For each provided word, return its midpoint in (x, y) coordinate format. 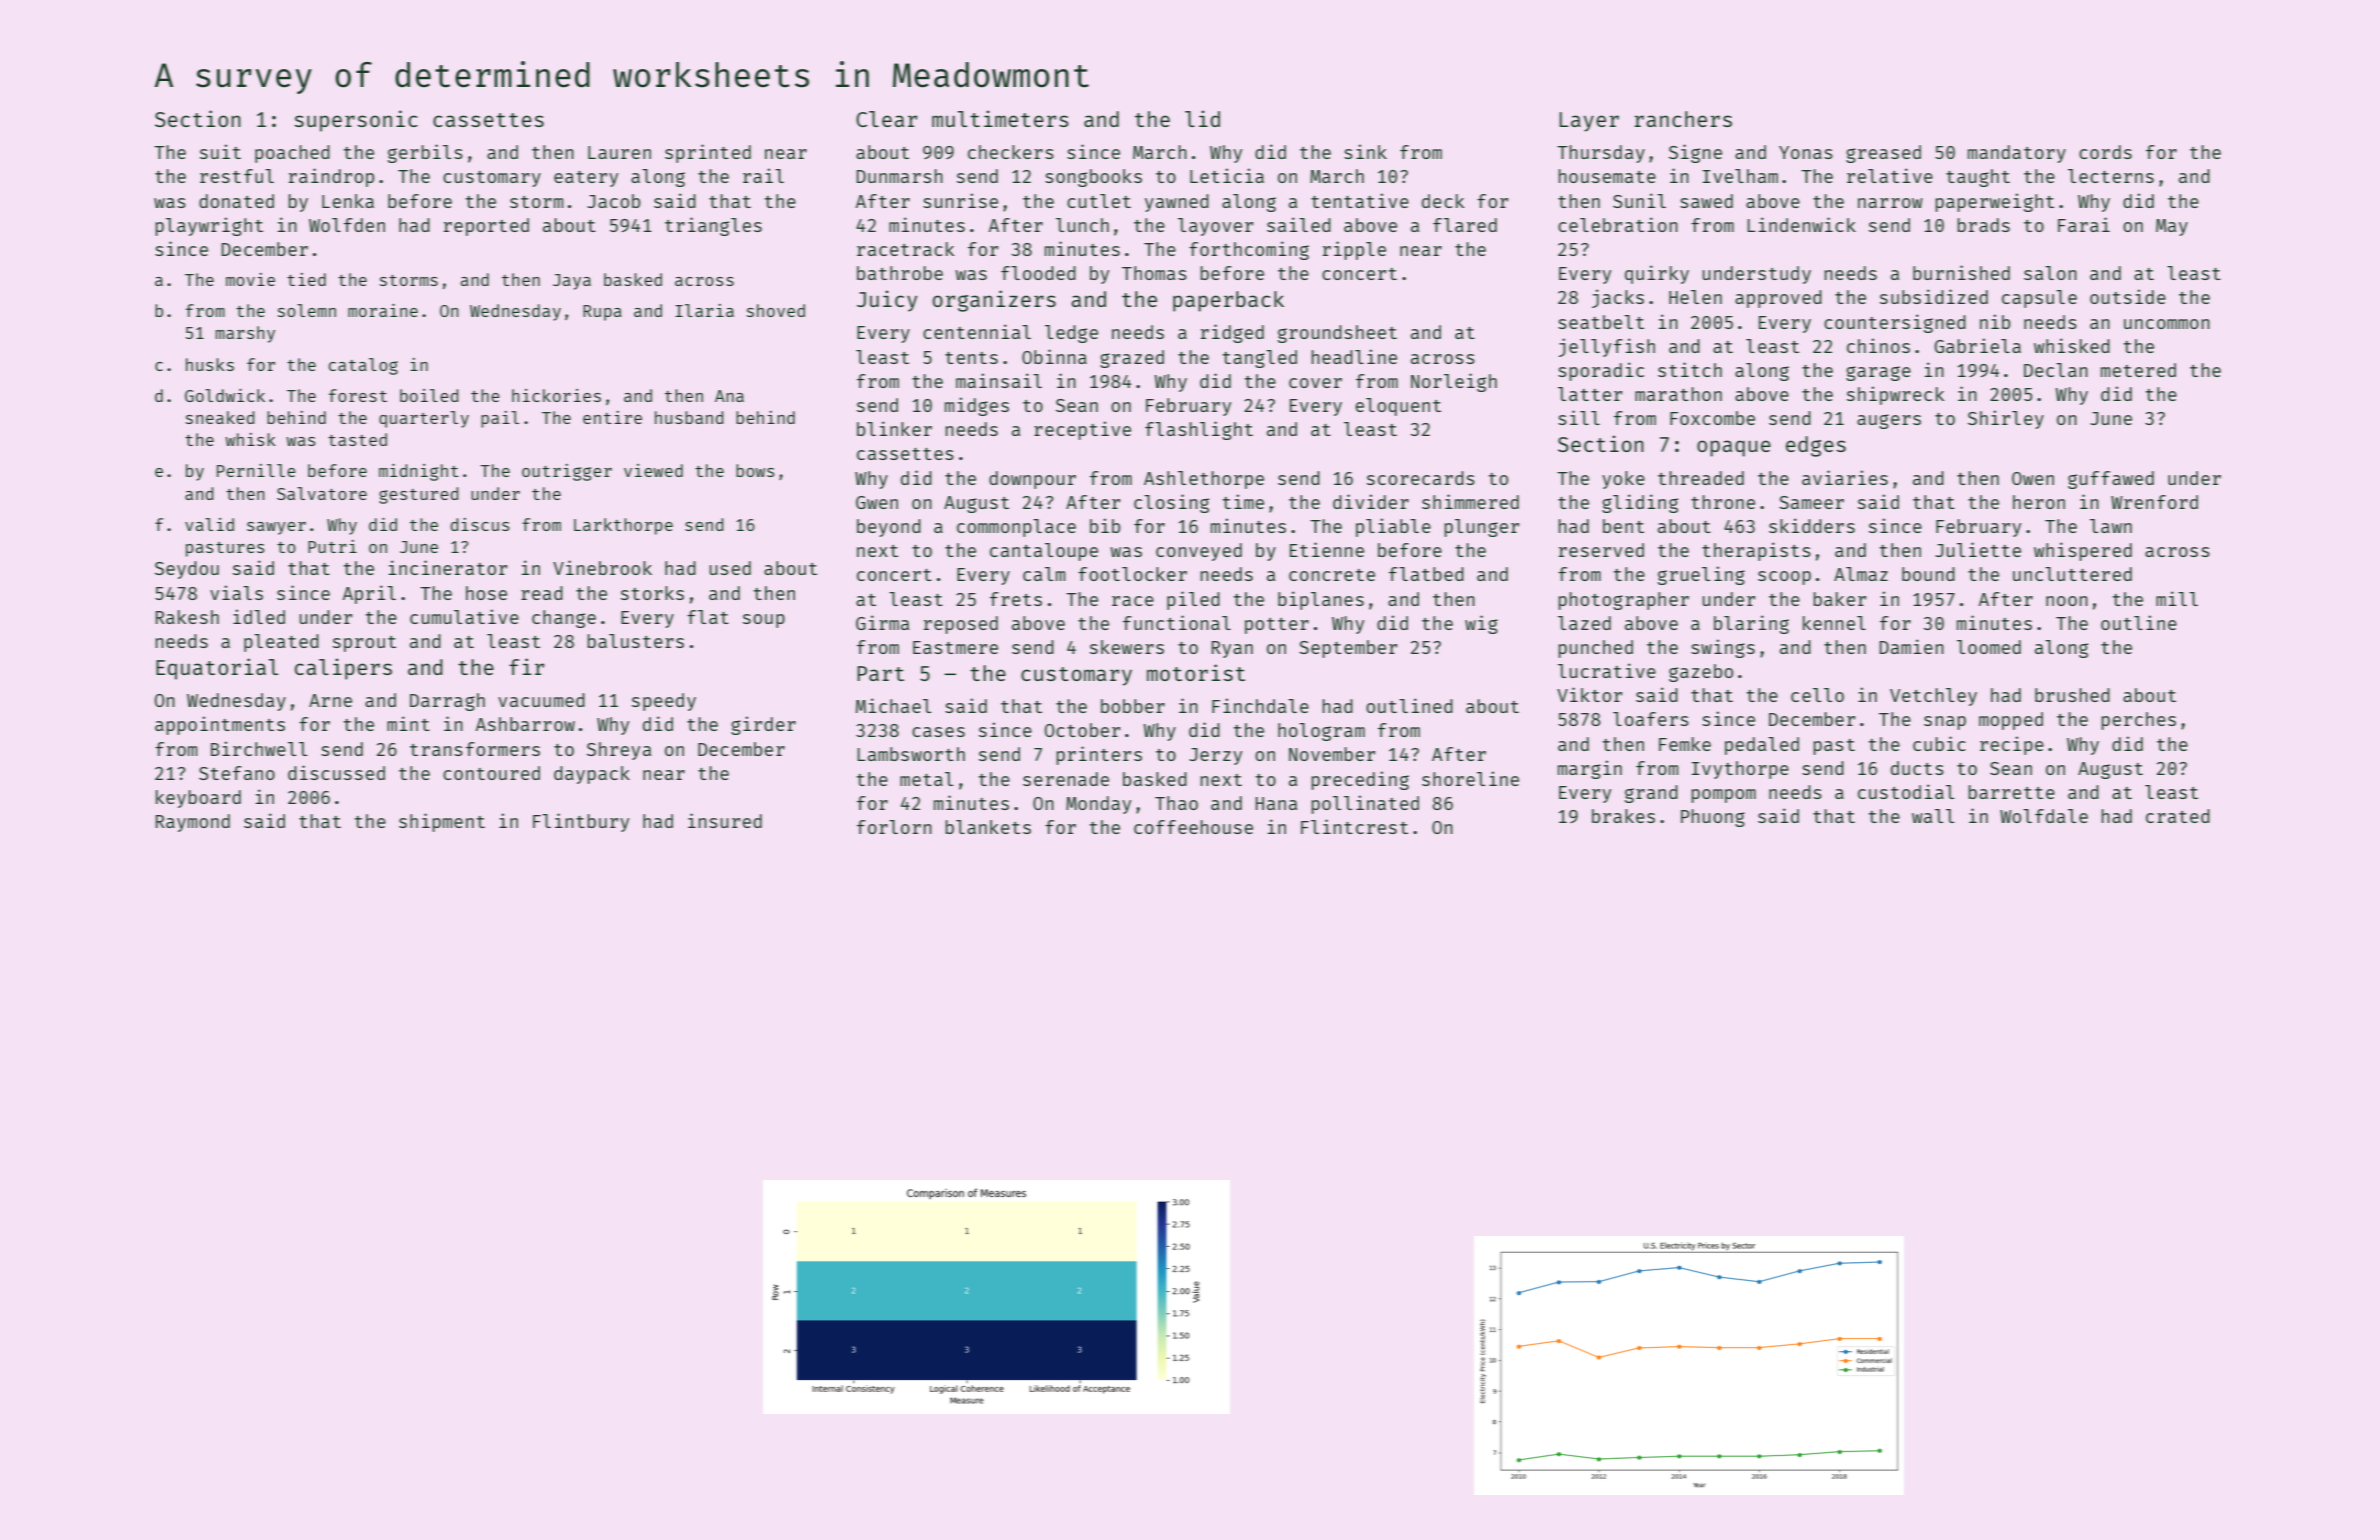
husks (210, 364)
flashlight (1199, 430)
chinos (1878, 345)
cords (2105, 152)
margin (1590, 769)
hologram (1321, 732)
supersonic (356, 121)
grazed (1132, 359)
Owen (2033, 478)
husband (689, 417)
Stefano (237, 773)
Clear (886, 119)
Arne (330, 700)
